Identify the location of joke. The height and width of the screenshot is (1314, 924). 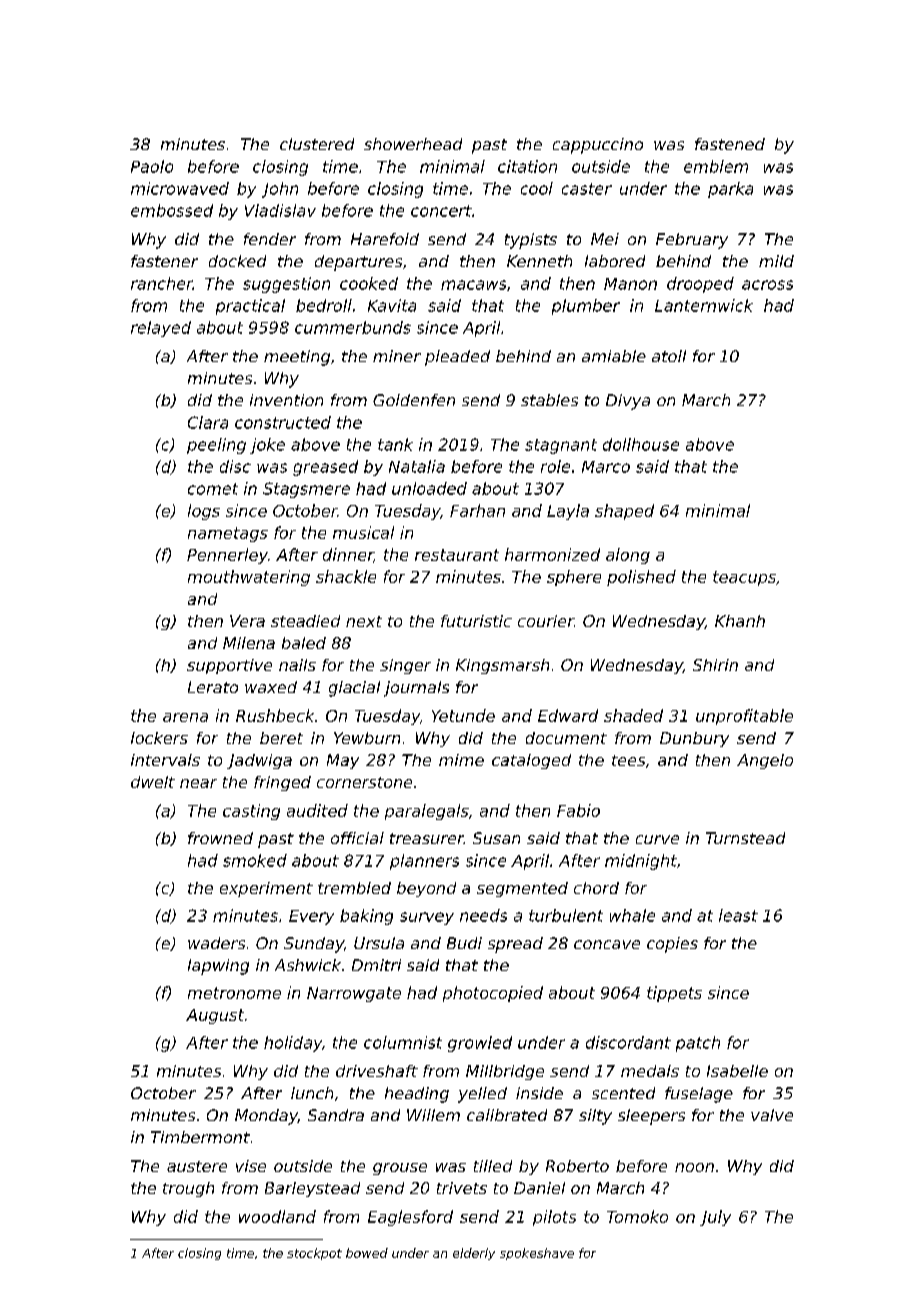
(267, 446).
